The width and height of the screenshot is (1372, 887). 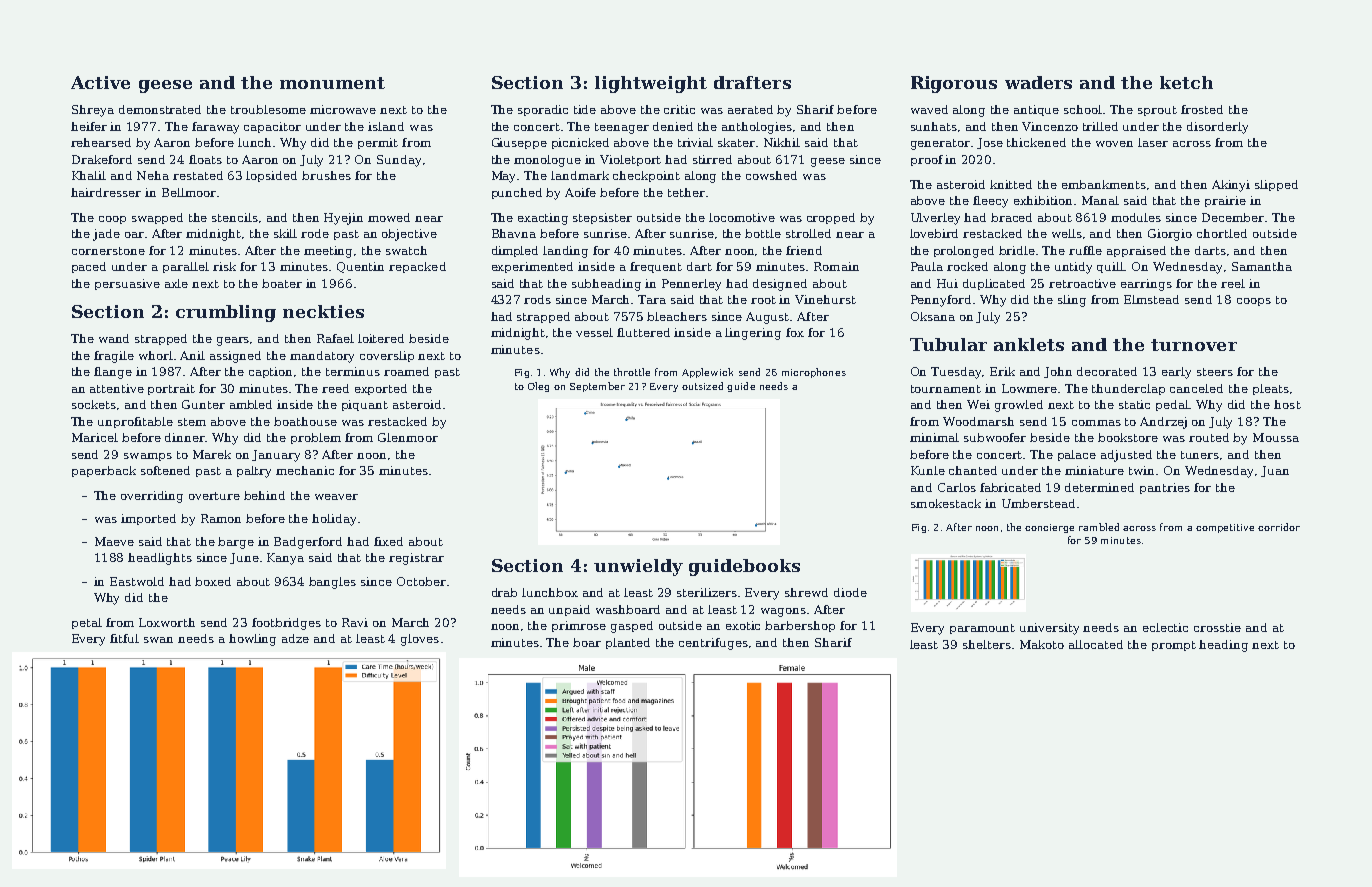 I want to click on critic, so click(x=679, y=109).
